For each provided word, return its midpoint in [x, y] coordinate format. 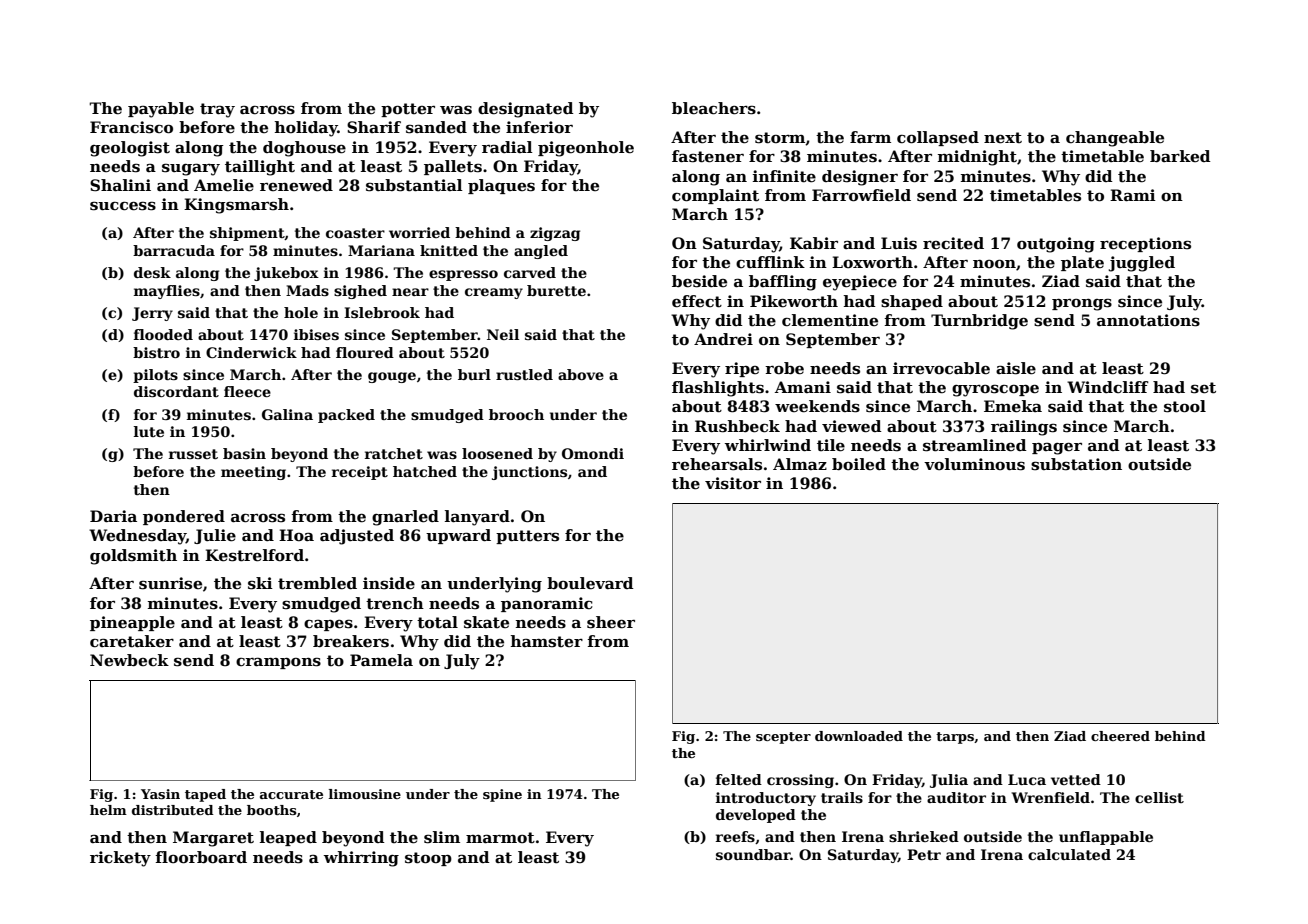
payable [161, 110]
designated [526, 110]
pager [1057, 449]
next [1003, 138]
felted [739, 779]
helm [108, 810]
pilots [155, 376]
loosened [497, 453]
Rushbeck [737, 426]
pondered [184, 517]
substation [1076, 464]
